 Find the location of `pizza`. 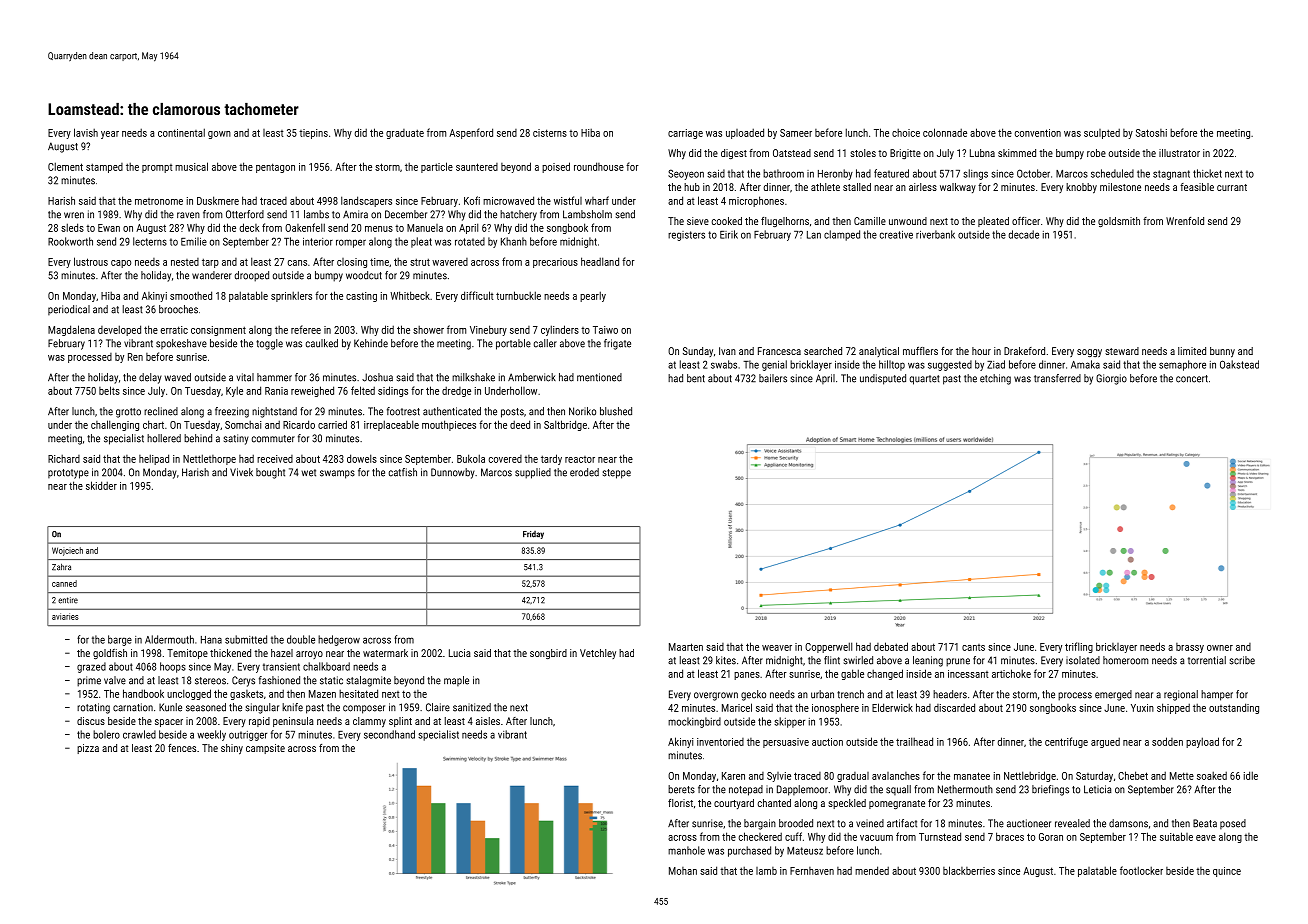

pizza is located at coordinates (88, 749).
